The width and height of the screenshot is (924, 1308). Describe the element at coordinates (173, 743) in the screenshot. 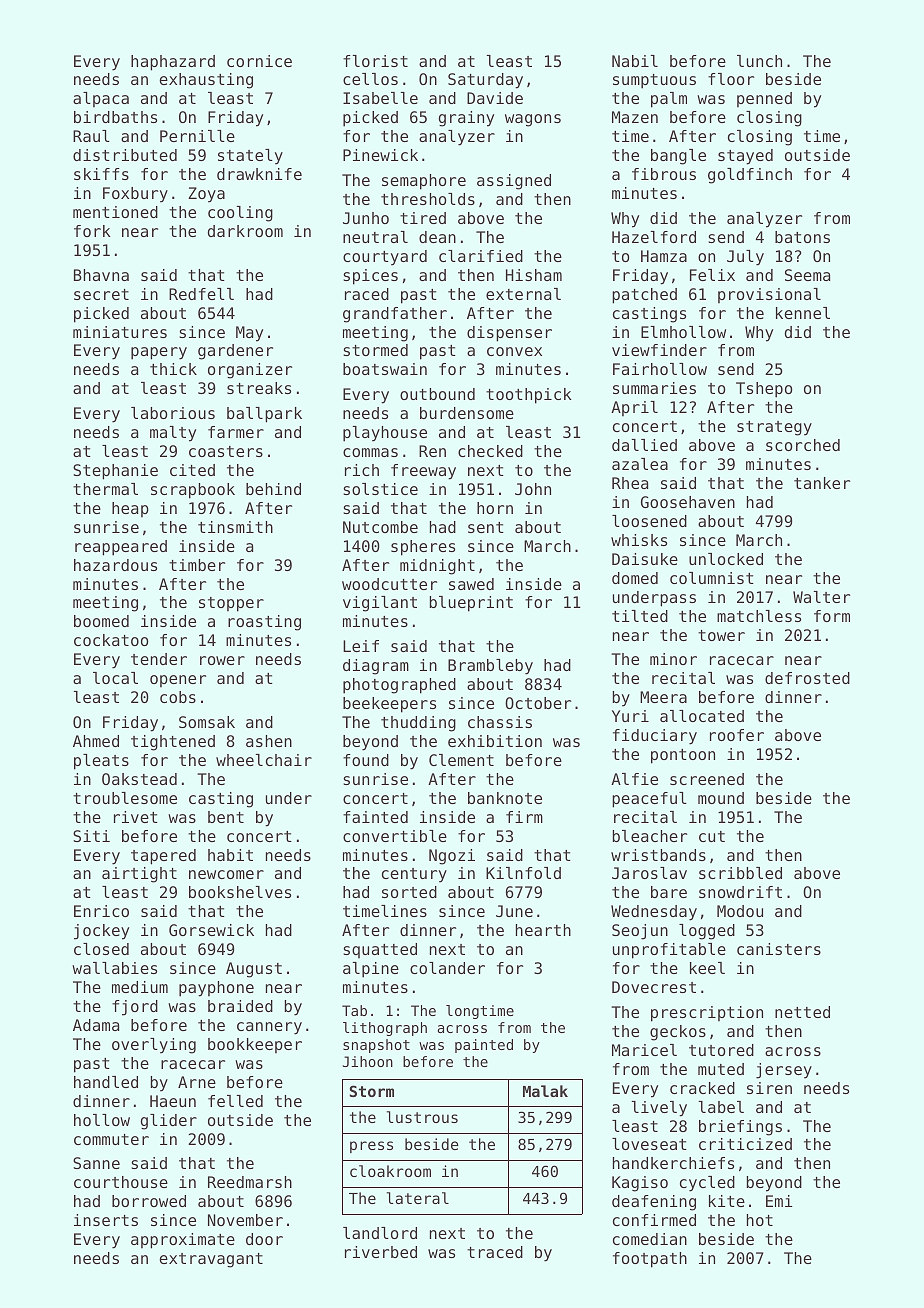

I see `tightened` at that location.
